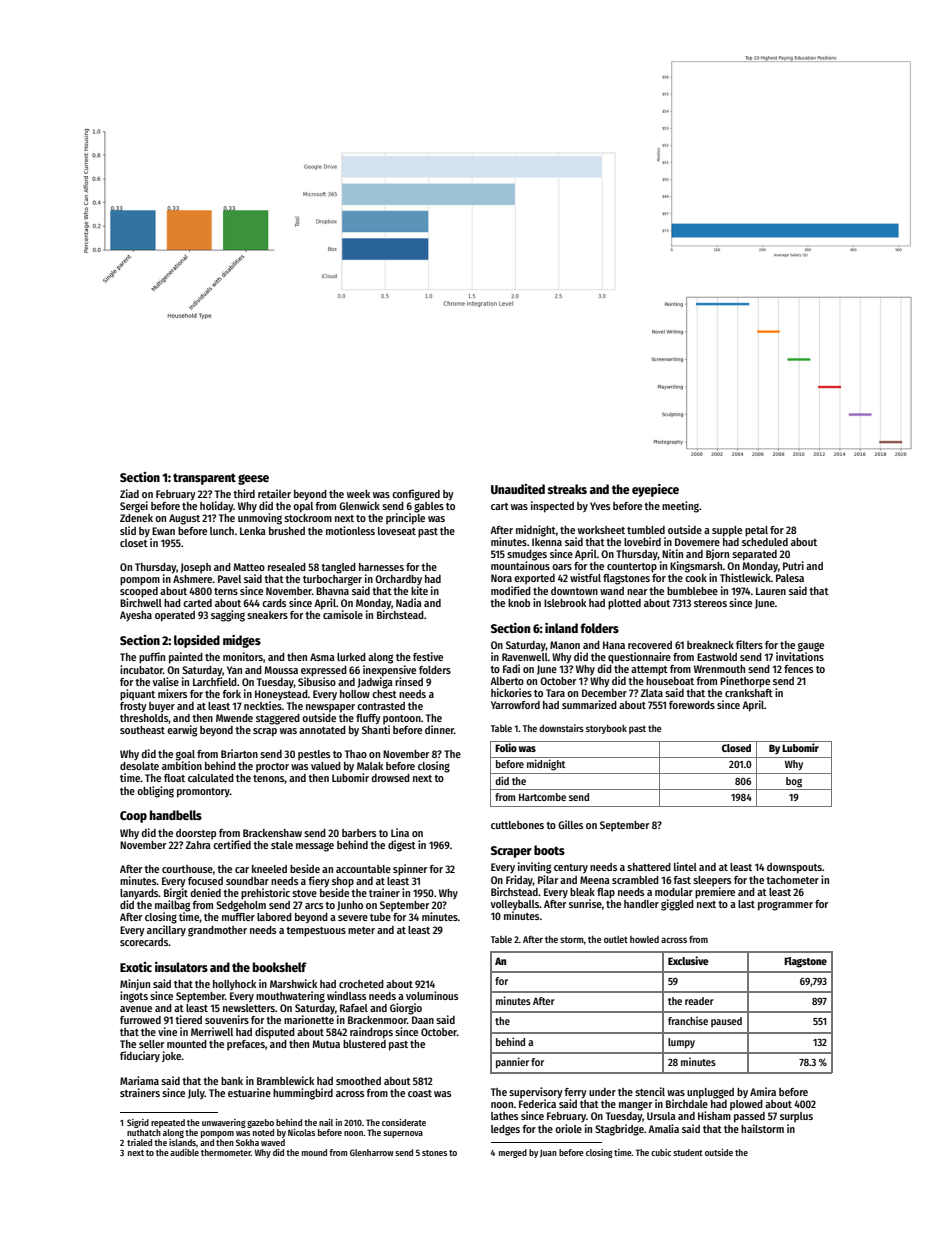  Describe the element at coordinates (139, 1080) in the screenshot. I see `Mariama` at that location.
